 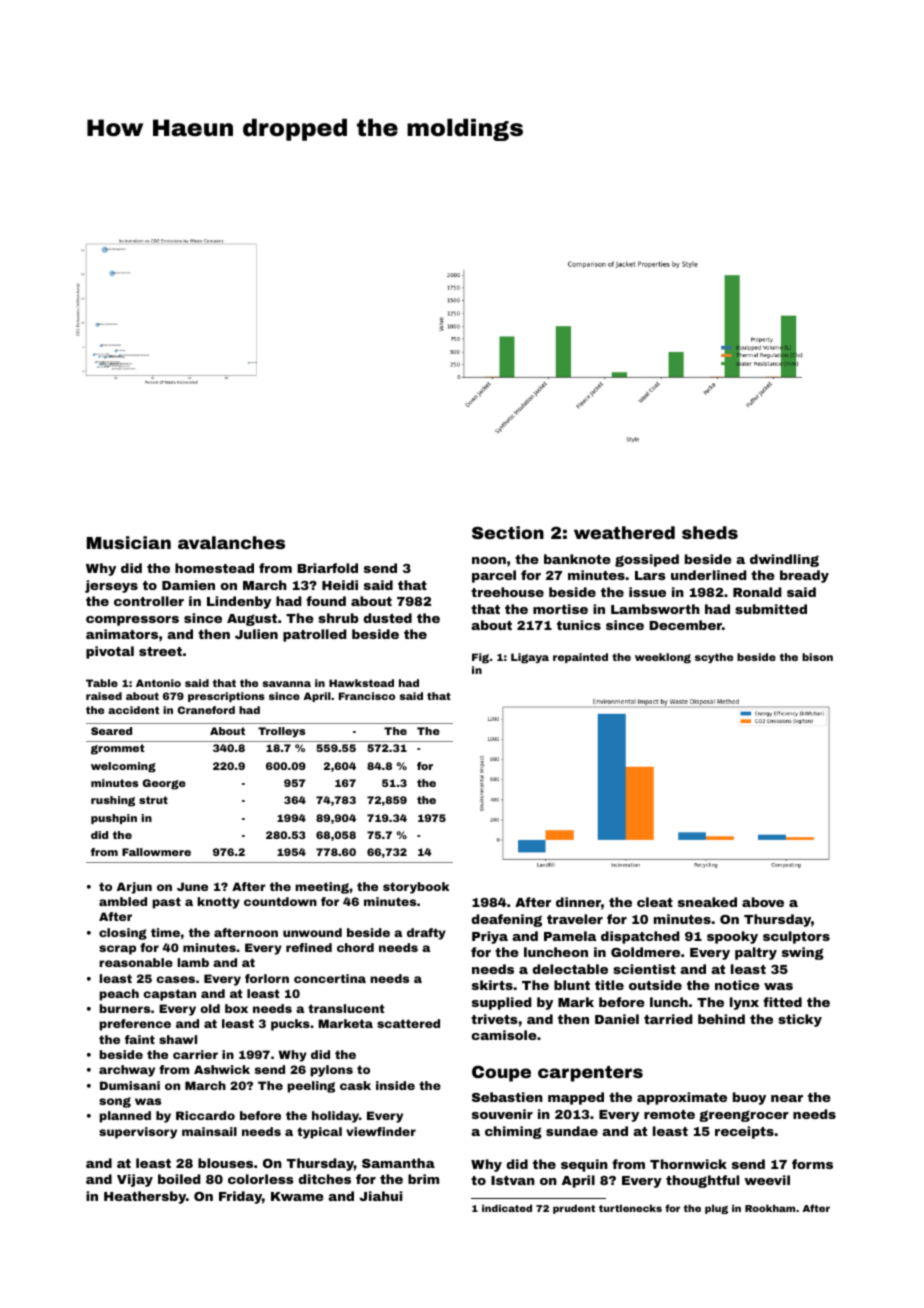 I want to click on burners, so click(x=124, y=1008).
